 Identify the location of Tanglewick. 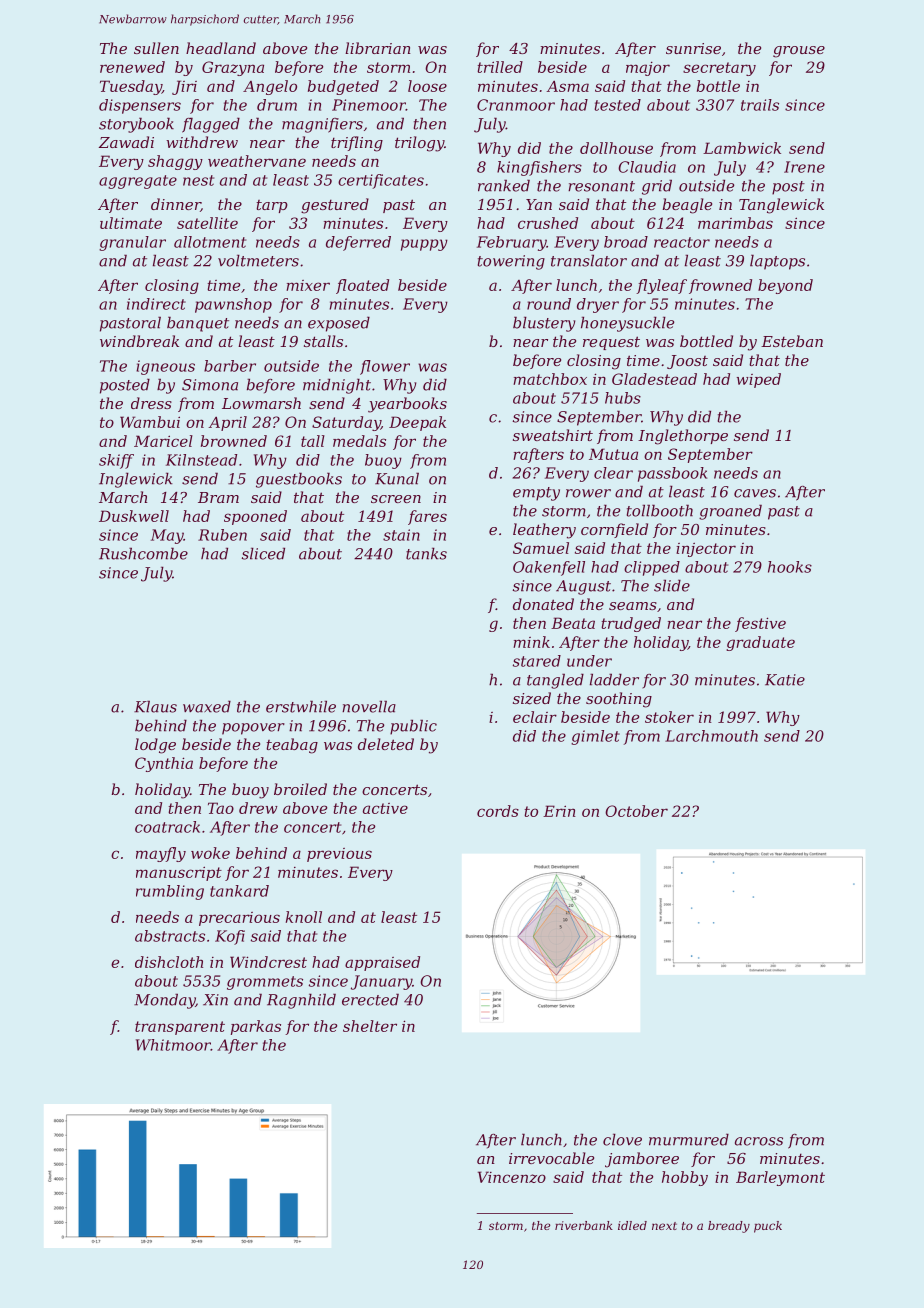
(781, 206).
